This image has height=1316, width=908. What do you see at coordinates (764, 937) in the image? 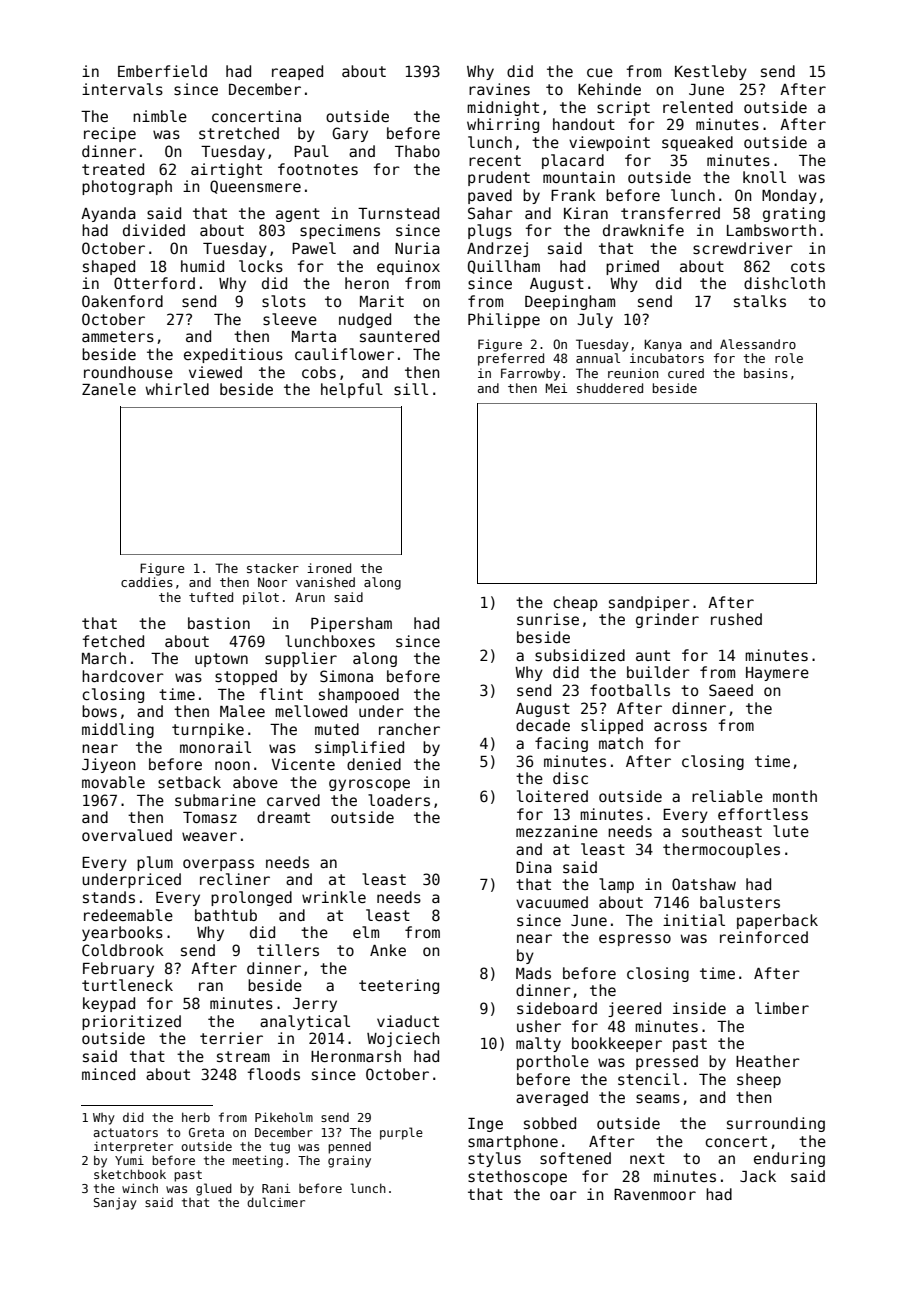
I see `reinforced` at bounding box center [764, 937].
